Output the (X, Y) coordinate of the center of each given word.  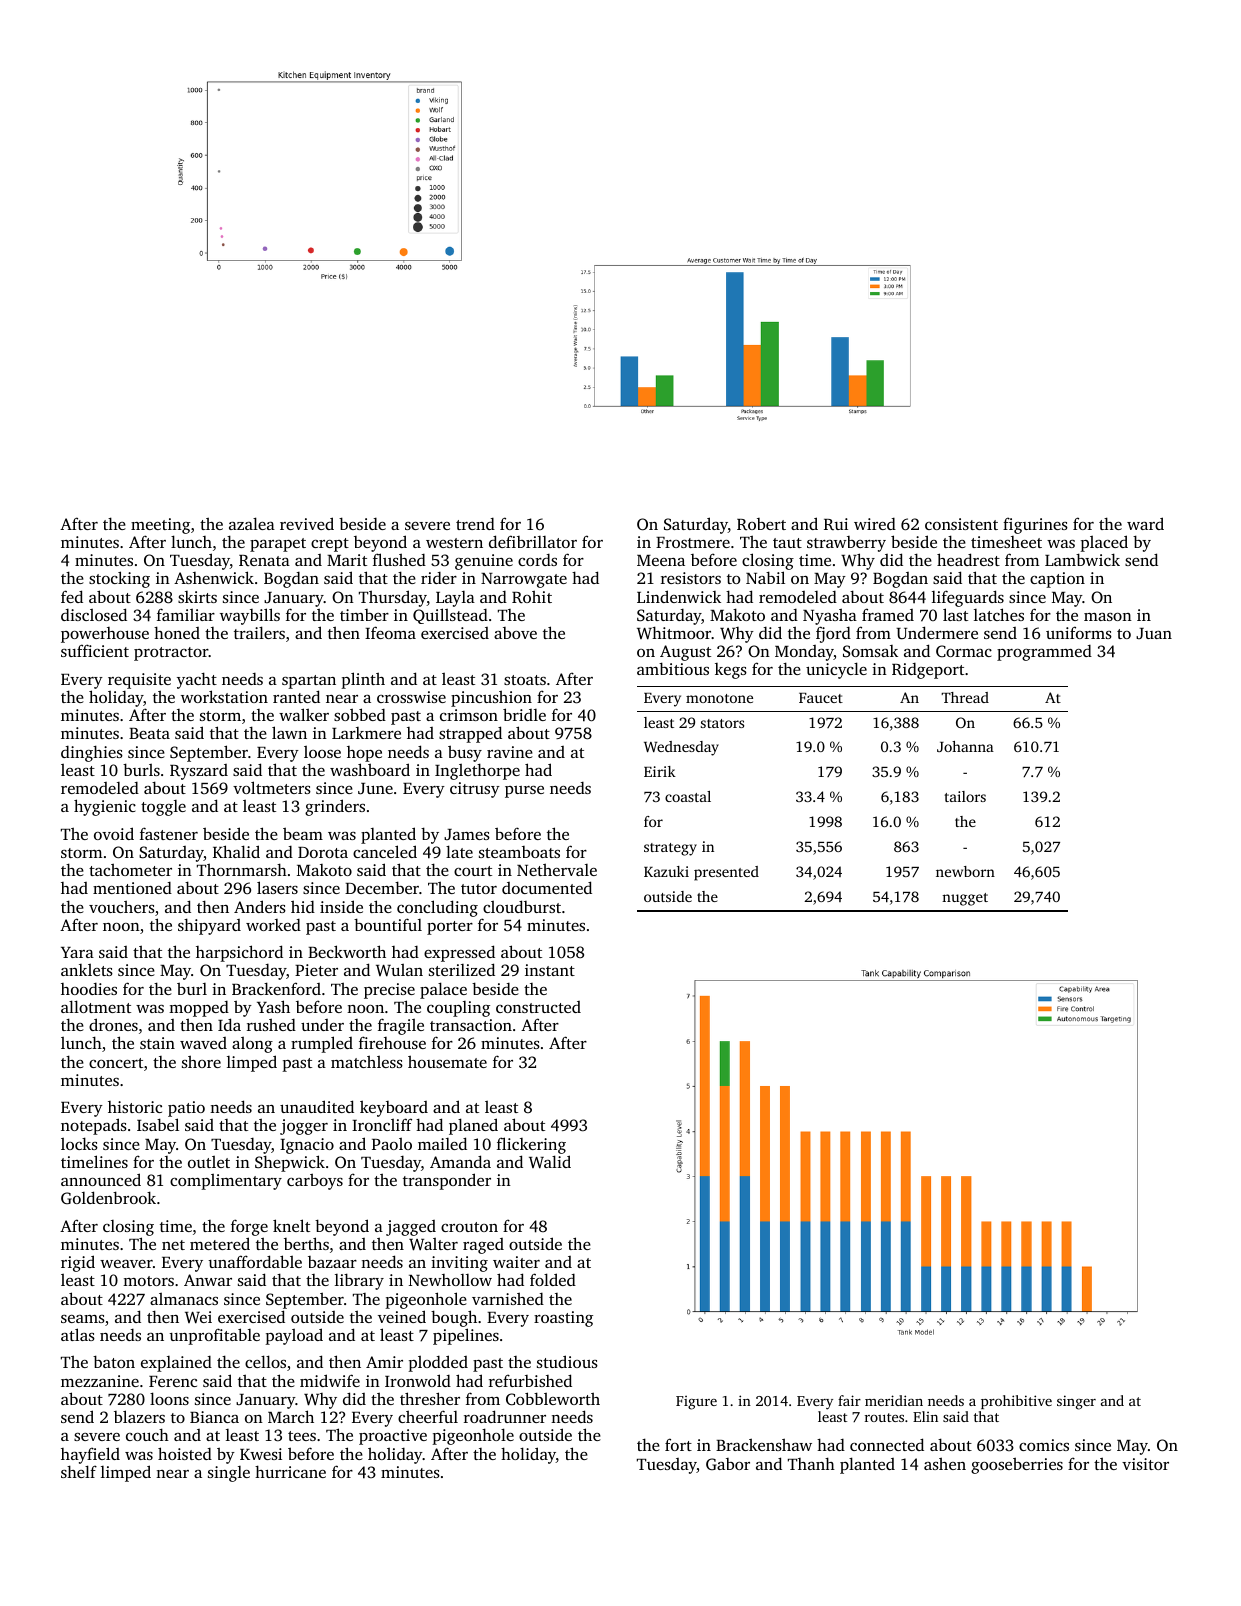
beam (303, 833)
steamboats (519, 852)
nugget (965, 899)
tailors (965, 796)
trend (475, 524)
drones (113, 1024)
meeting (160, 526)
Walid (550, 1162)
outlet (209, 1161)
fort (678, 1444)
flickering (531, 1145)
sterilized (462, 969)
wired (875, 524)
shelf (79, 1471)
